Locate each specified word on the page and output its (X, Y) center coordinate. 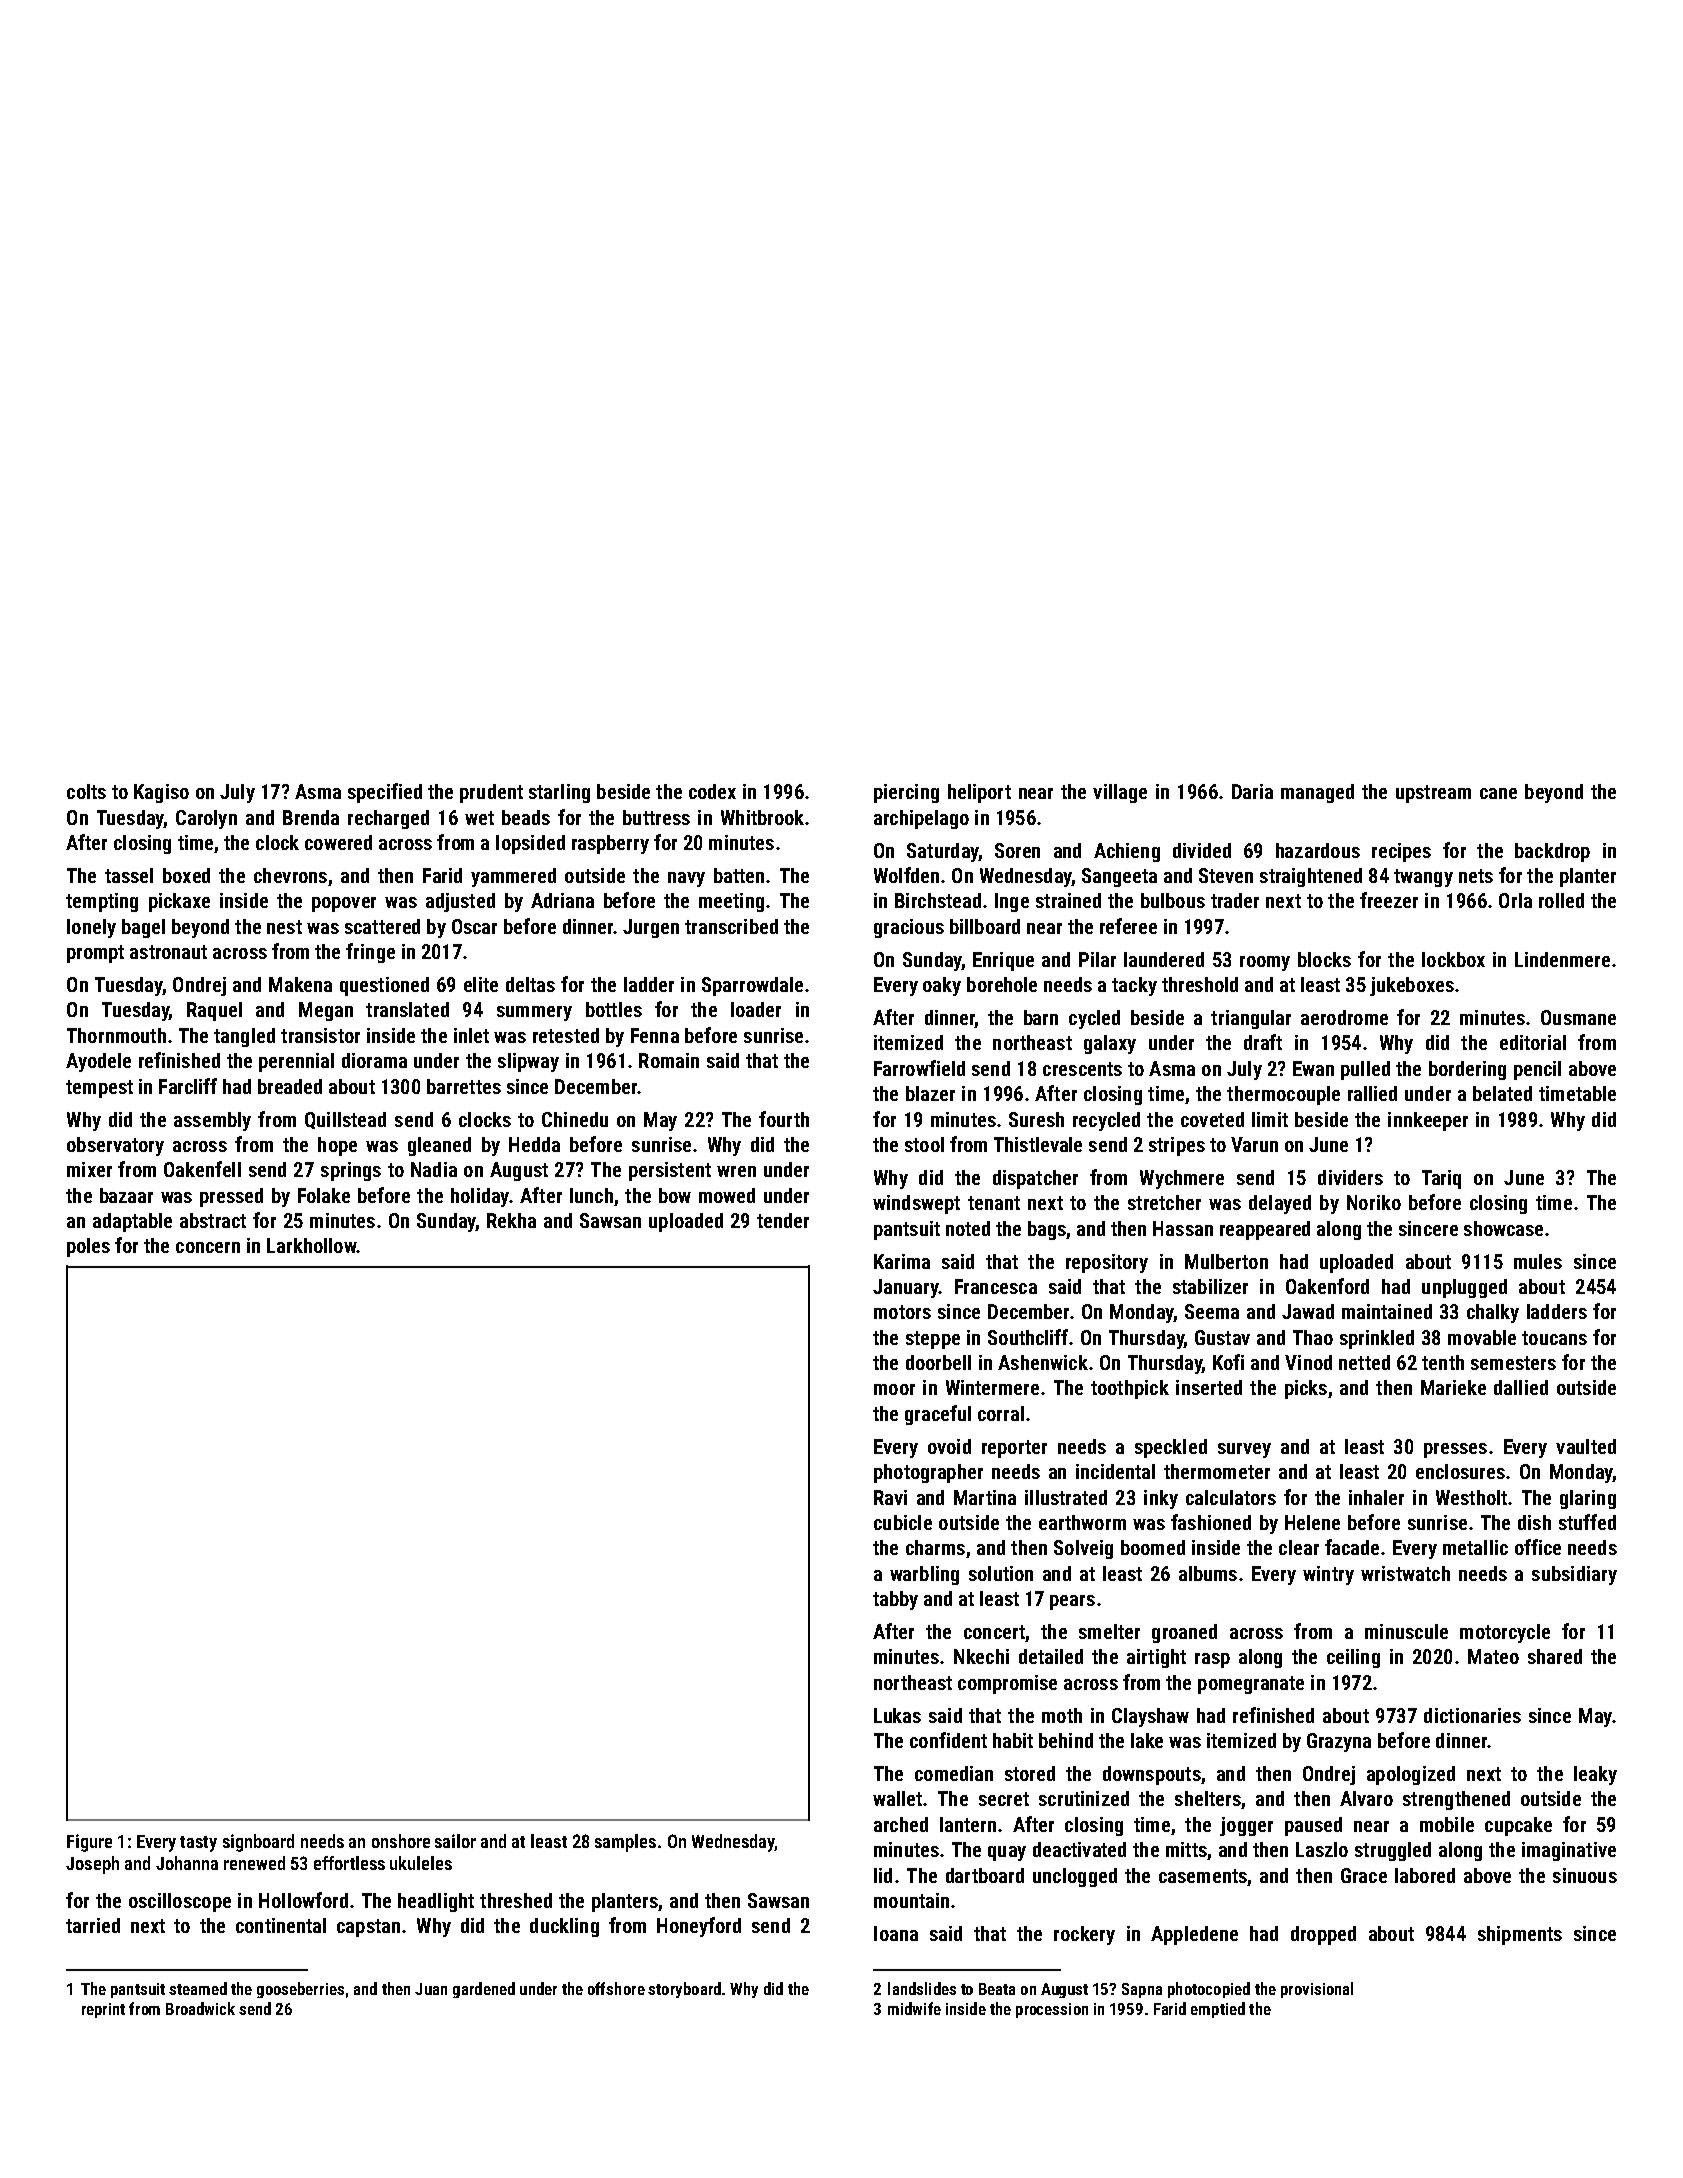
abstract (213, 1220)
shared (1555, 1656)
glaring (1588, 1499)
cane (1498, 793)
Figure (89, 1843)
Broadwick (200, 2008)
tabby (895, 1600)
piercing (906, 793)
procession (1052, 2010)
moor (894, 1389)
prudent (491, 793)
